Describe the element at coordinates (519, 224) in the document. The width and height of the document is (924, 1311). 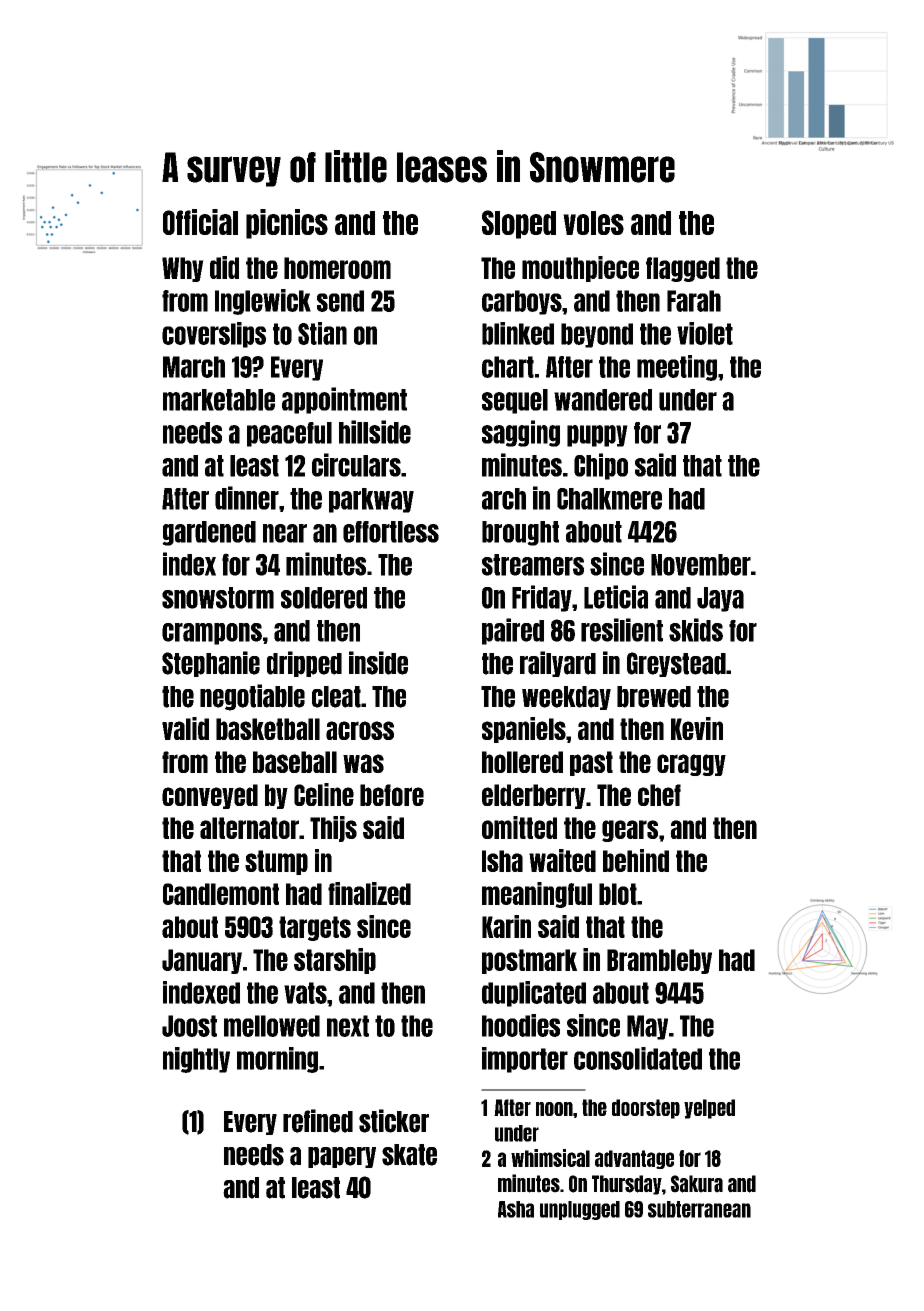
I see `Sloped` at that location.
